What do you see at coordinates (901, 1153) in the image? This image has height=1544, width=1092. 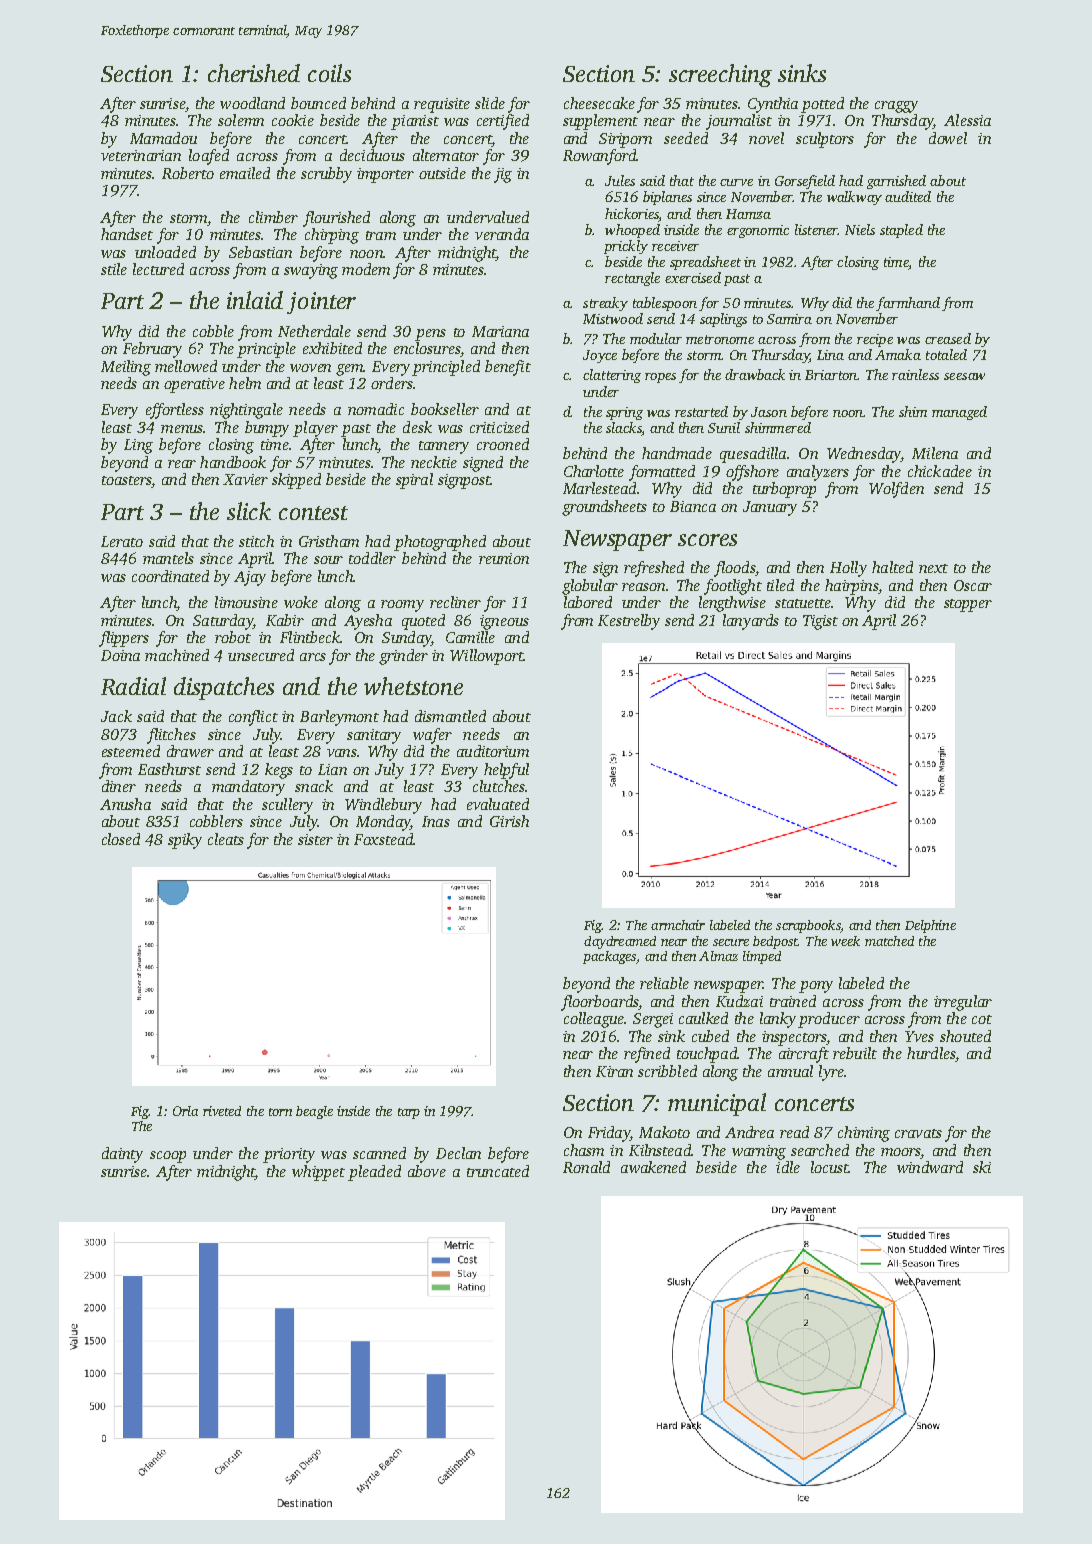 I see `moors` at bounding box center [901, 1153].
